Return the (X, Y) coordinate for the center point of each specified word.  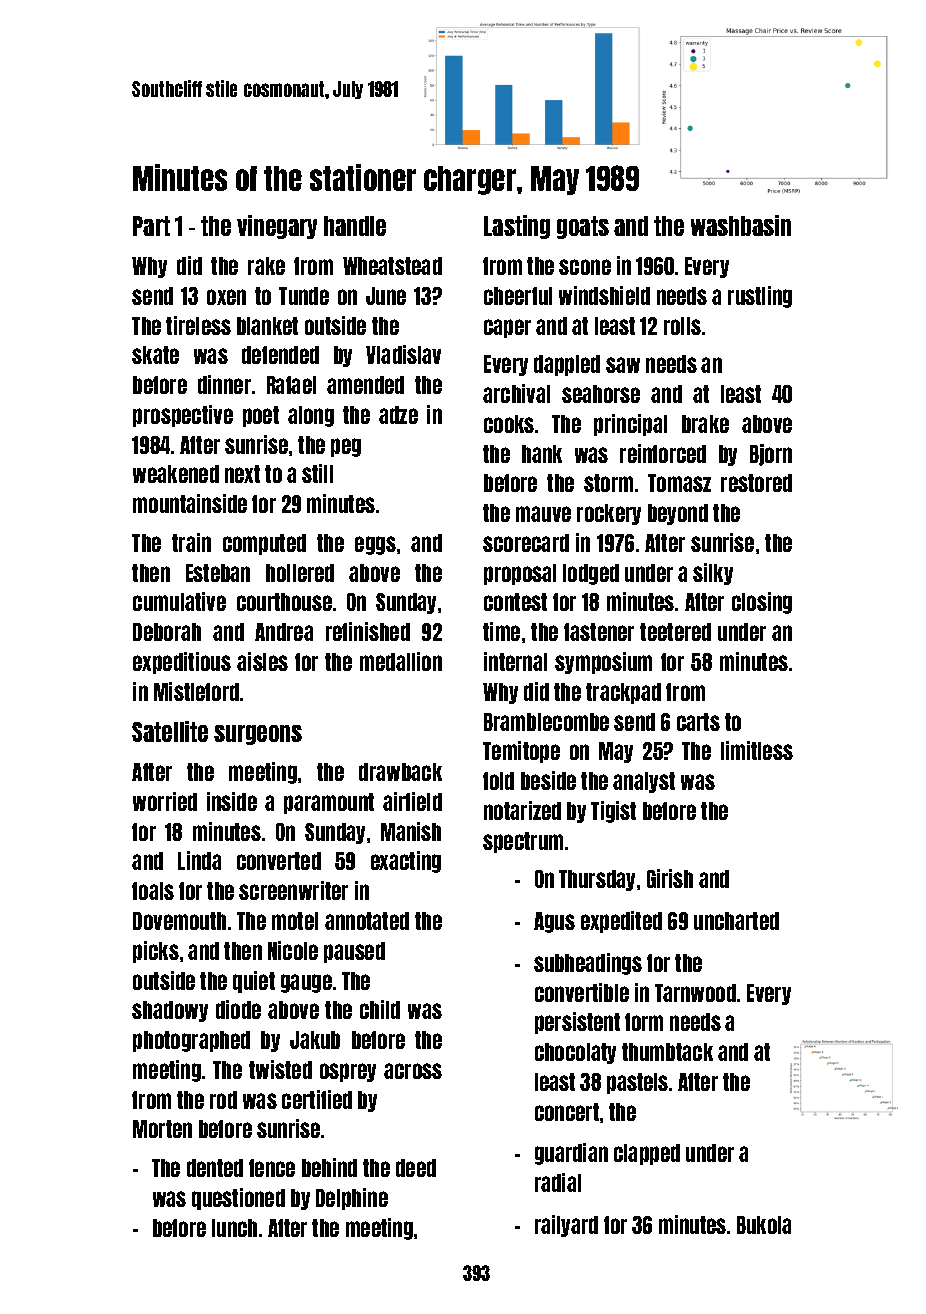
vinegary (277, 227)
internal (515, 661)
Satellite (170, 731)
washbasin (741, 225)
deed (416, 1168)
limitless (757, 750)
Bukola (764, 1225)
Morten (162, 1129)
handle (355, 226)
